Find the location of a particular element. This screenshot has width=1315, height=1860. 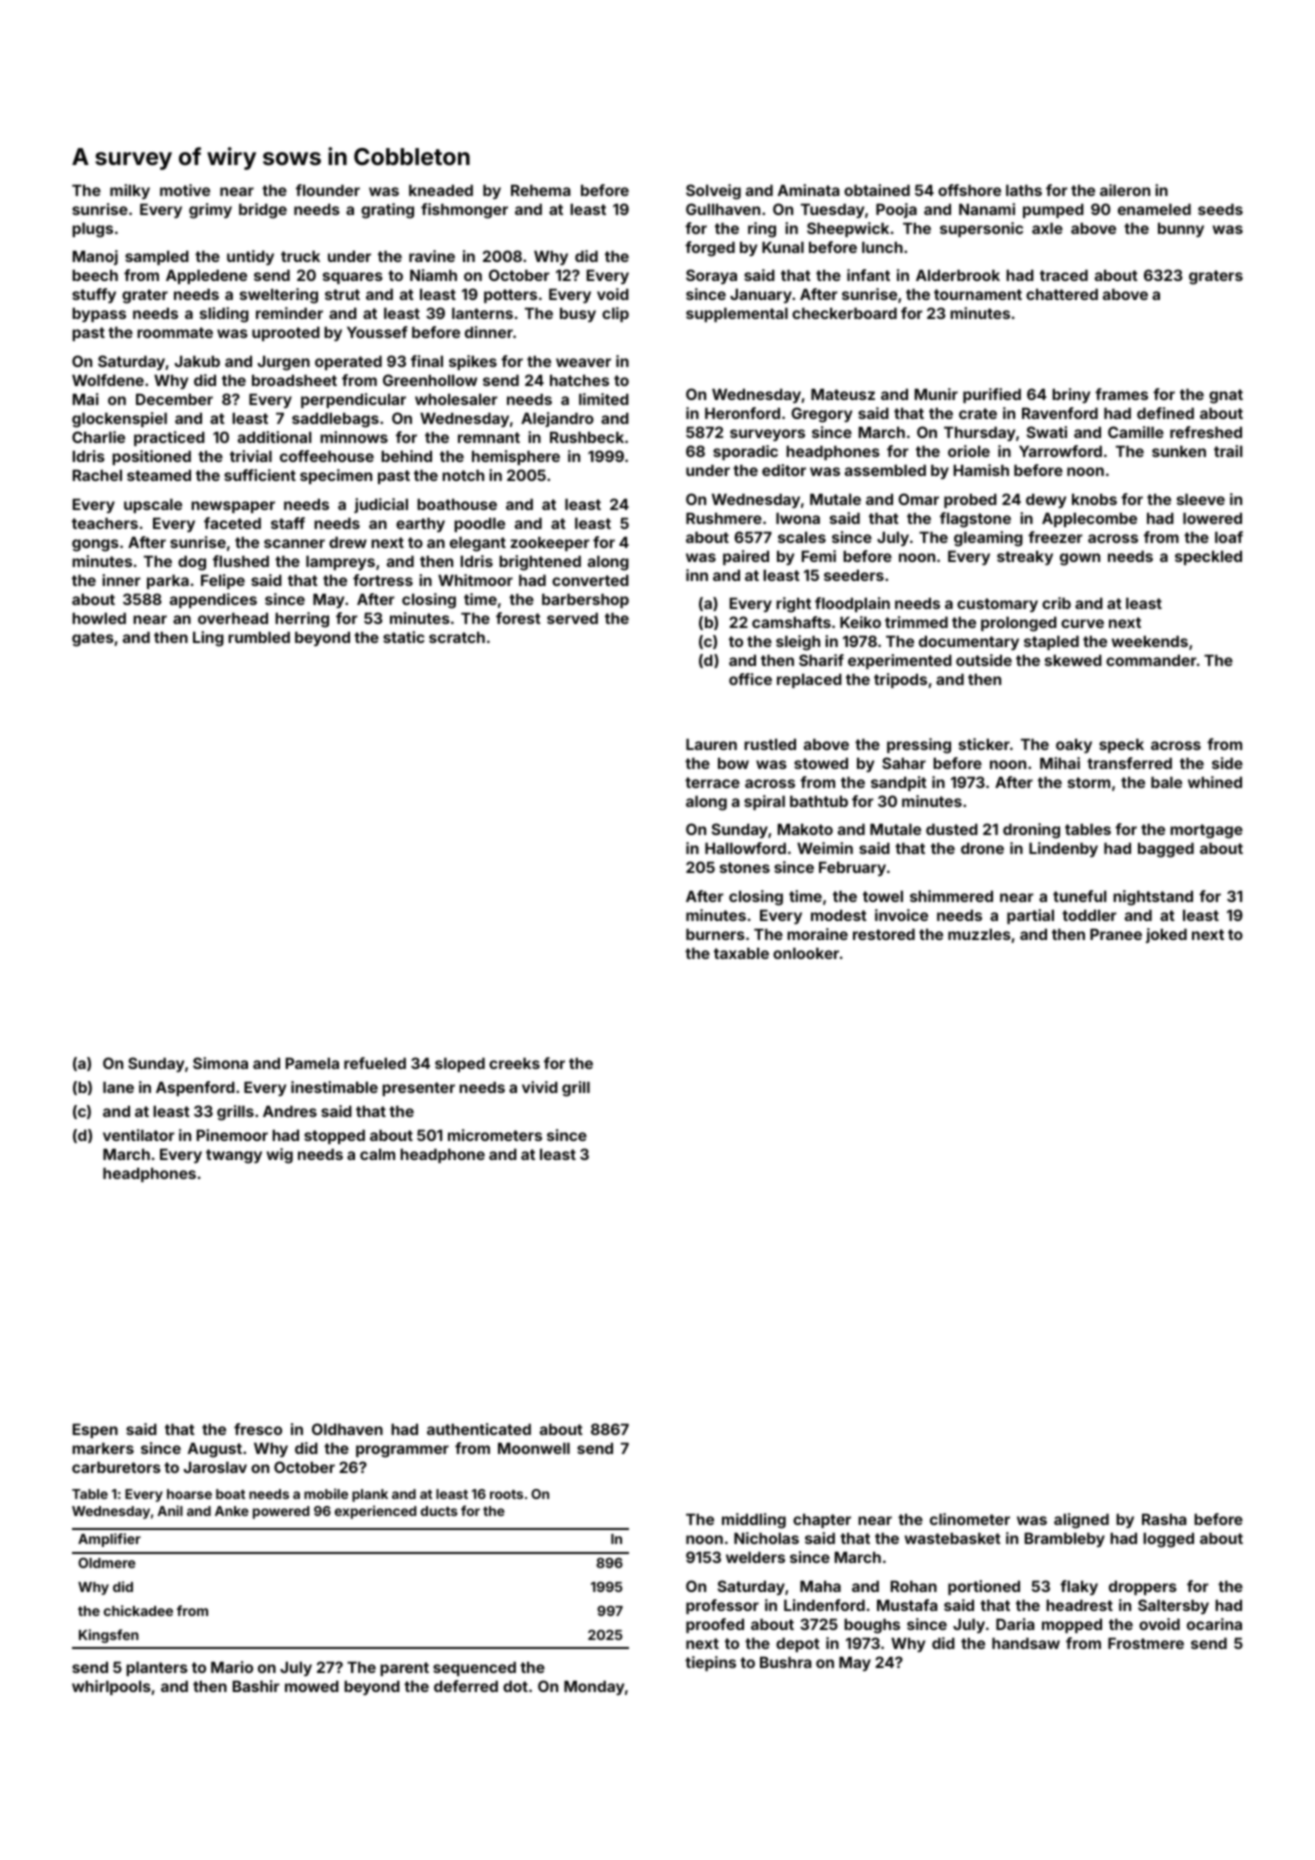

terrace is located at coordinates (712, 782).
